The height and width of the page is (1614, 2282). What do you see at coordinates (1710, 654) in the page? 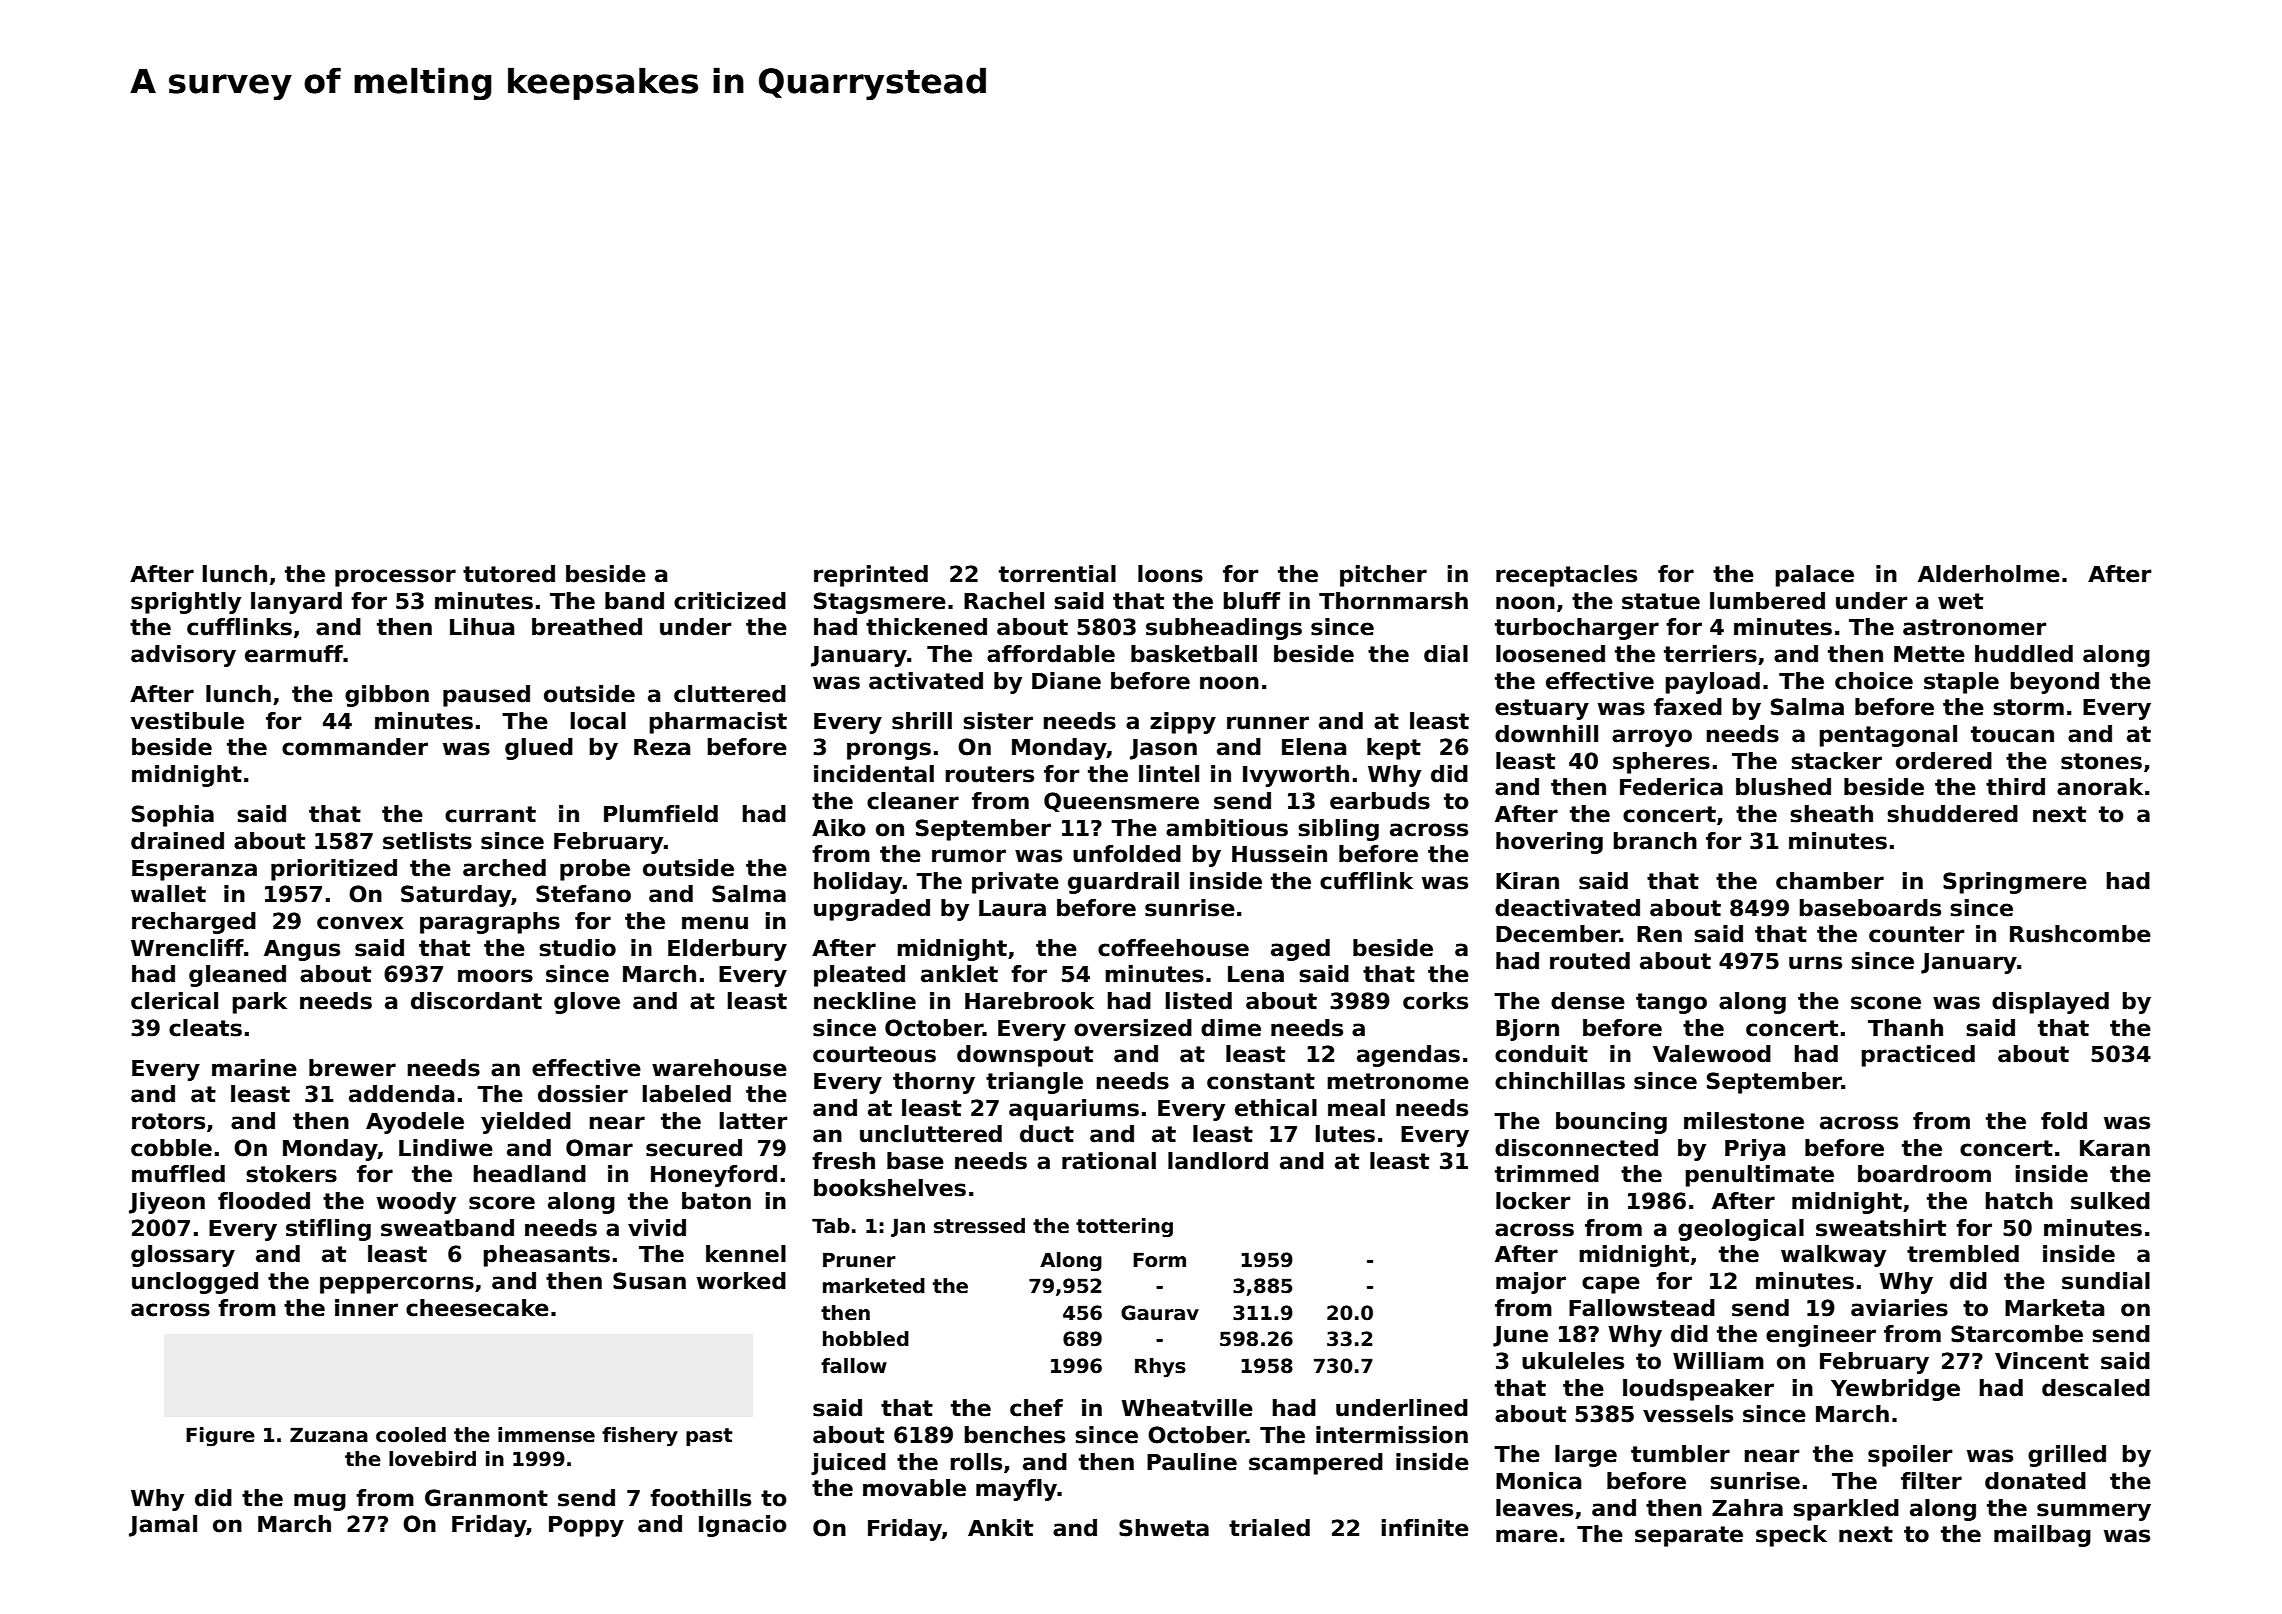
I see `terriers` at bounding box center [1710, 654].
